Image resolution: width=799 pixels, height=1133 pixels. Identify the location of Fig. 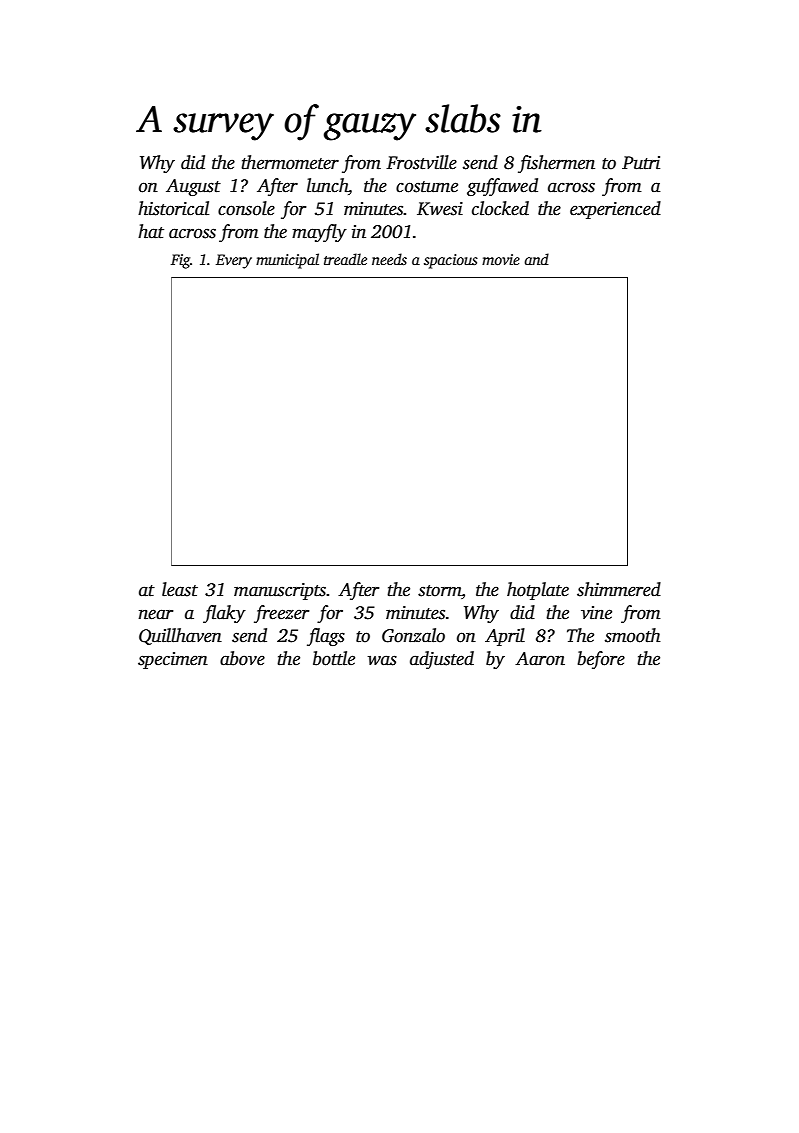
(180, 261).
